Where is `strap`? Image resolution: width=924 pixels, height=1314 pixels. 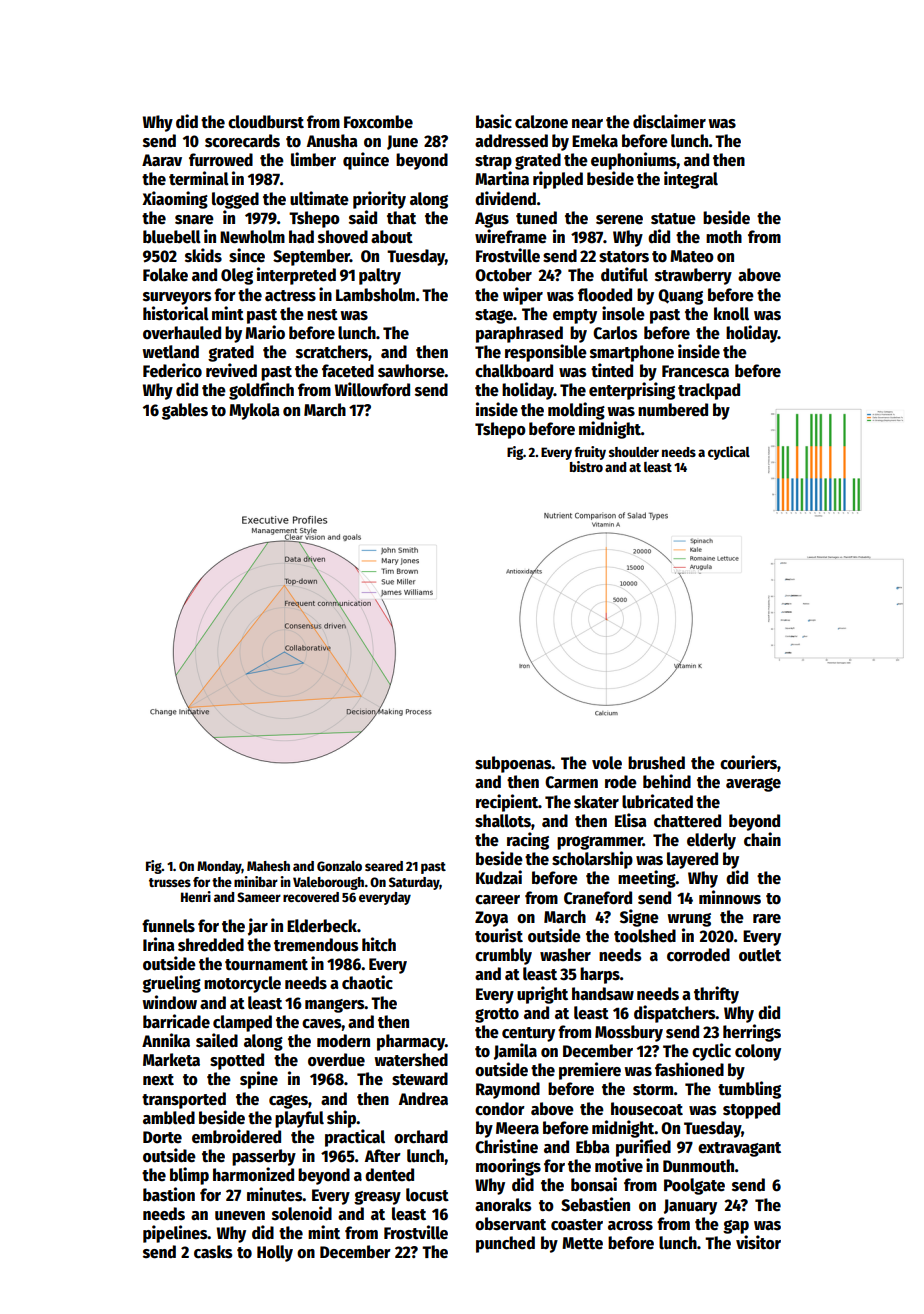 strap is located at coordinates (493, 162).
